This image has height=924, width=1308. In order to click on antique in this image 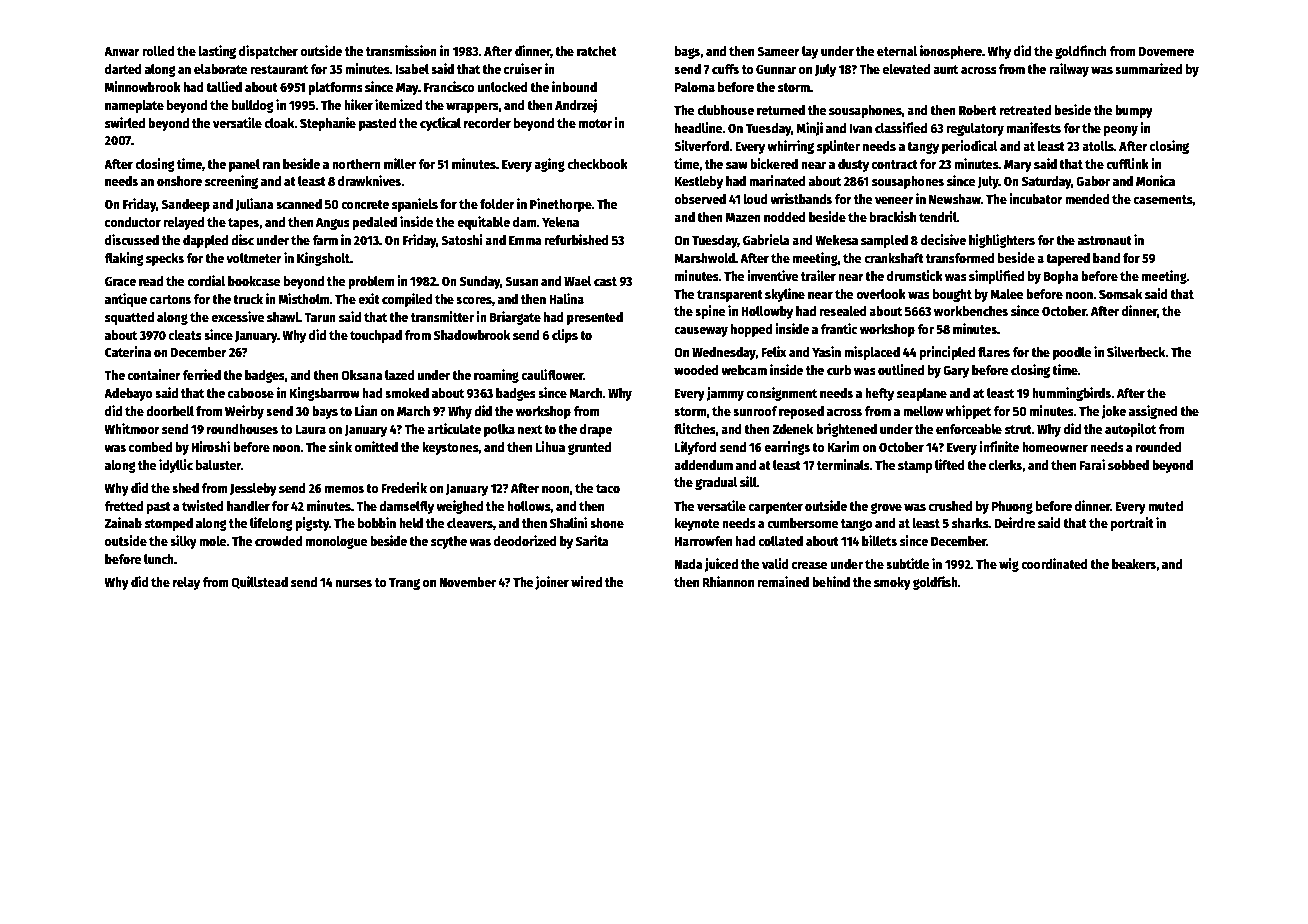, I will do `click(126, 300)`.
